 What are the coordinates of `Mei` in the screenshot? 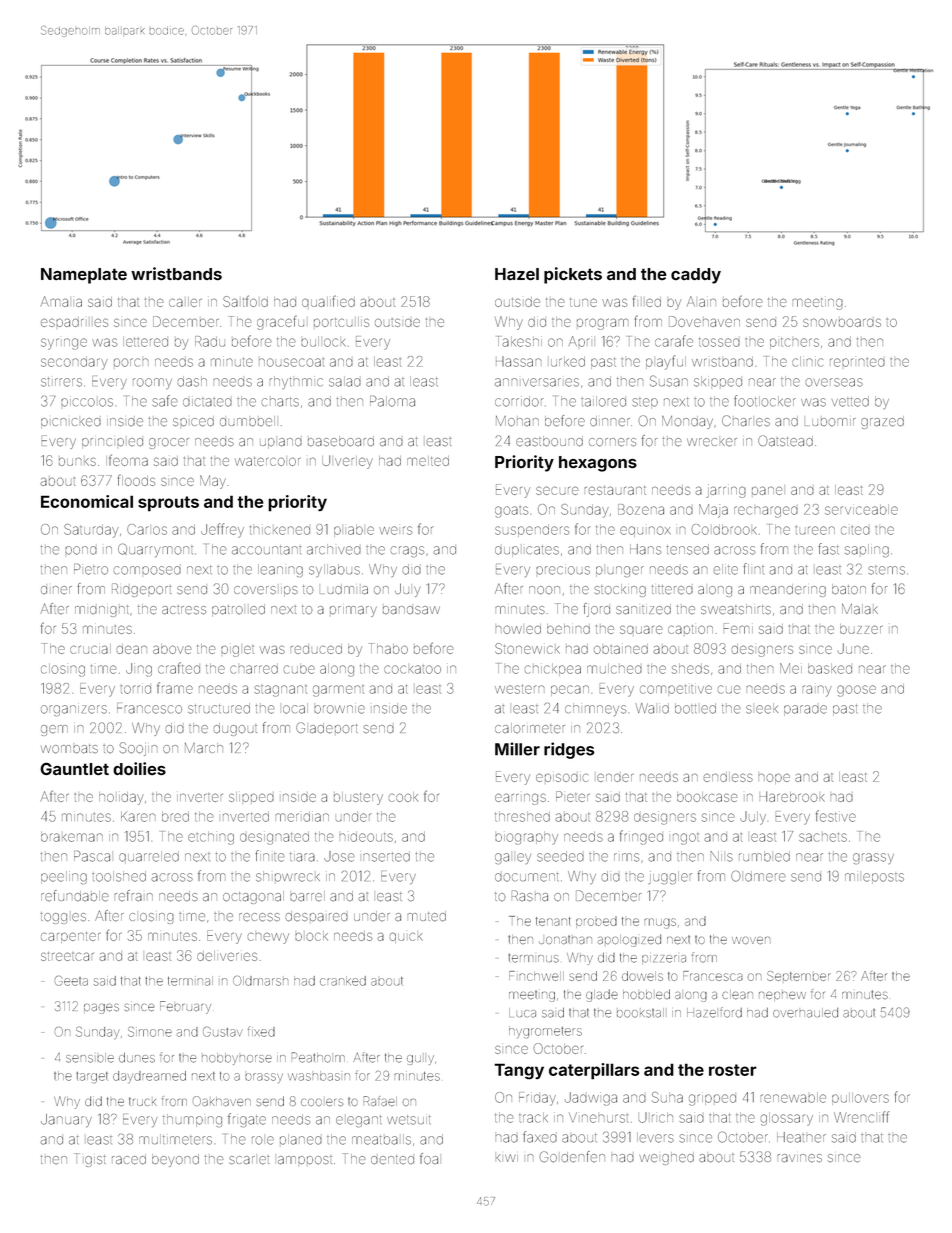 It's located at (791, 668).
